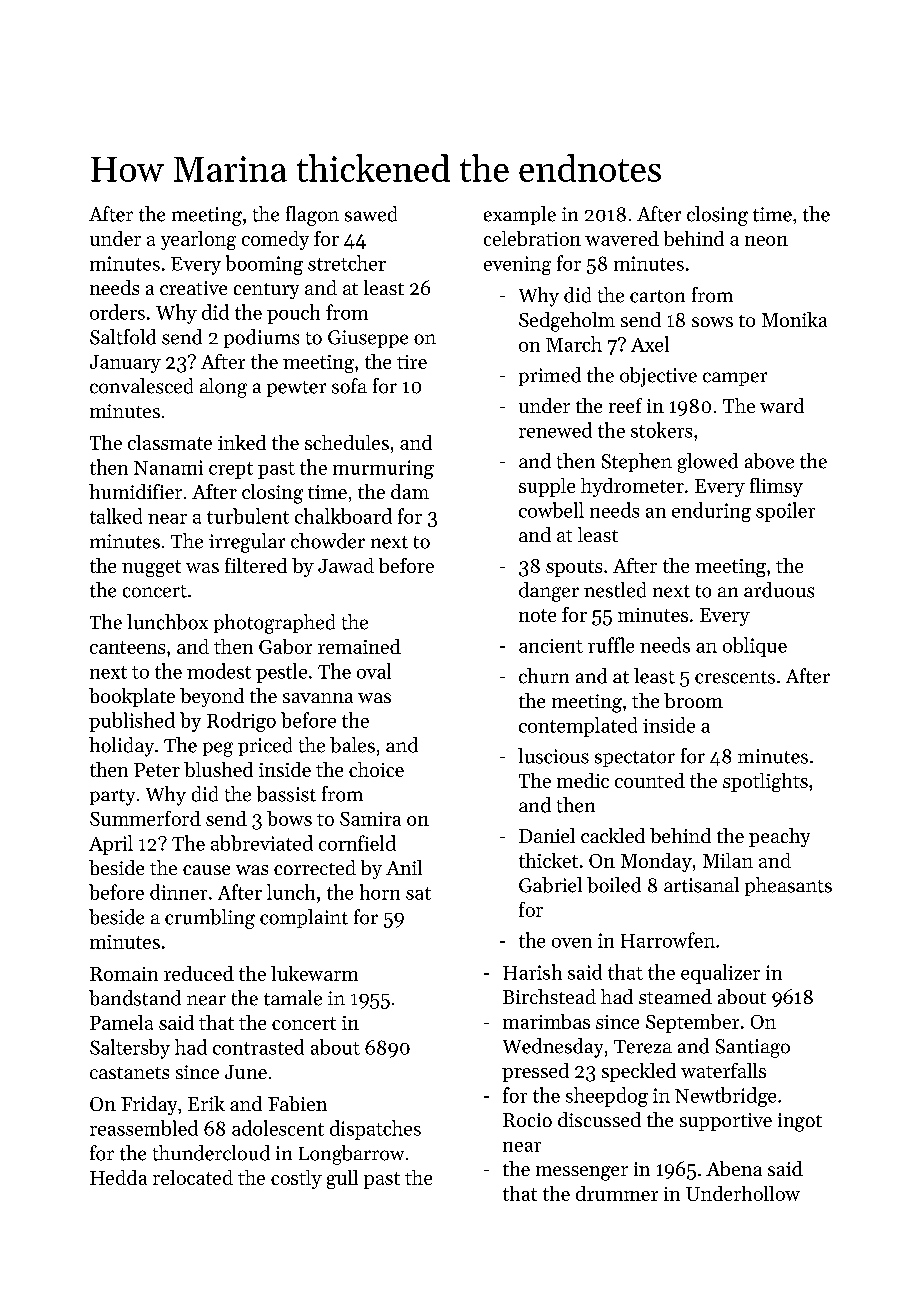 Image resolution: width=924 pixels, height=1311 pixels. I want to click on Monday, so click(656, 862).
